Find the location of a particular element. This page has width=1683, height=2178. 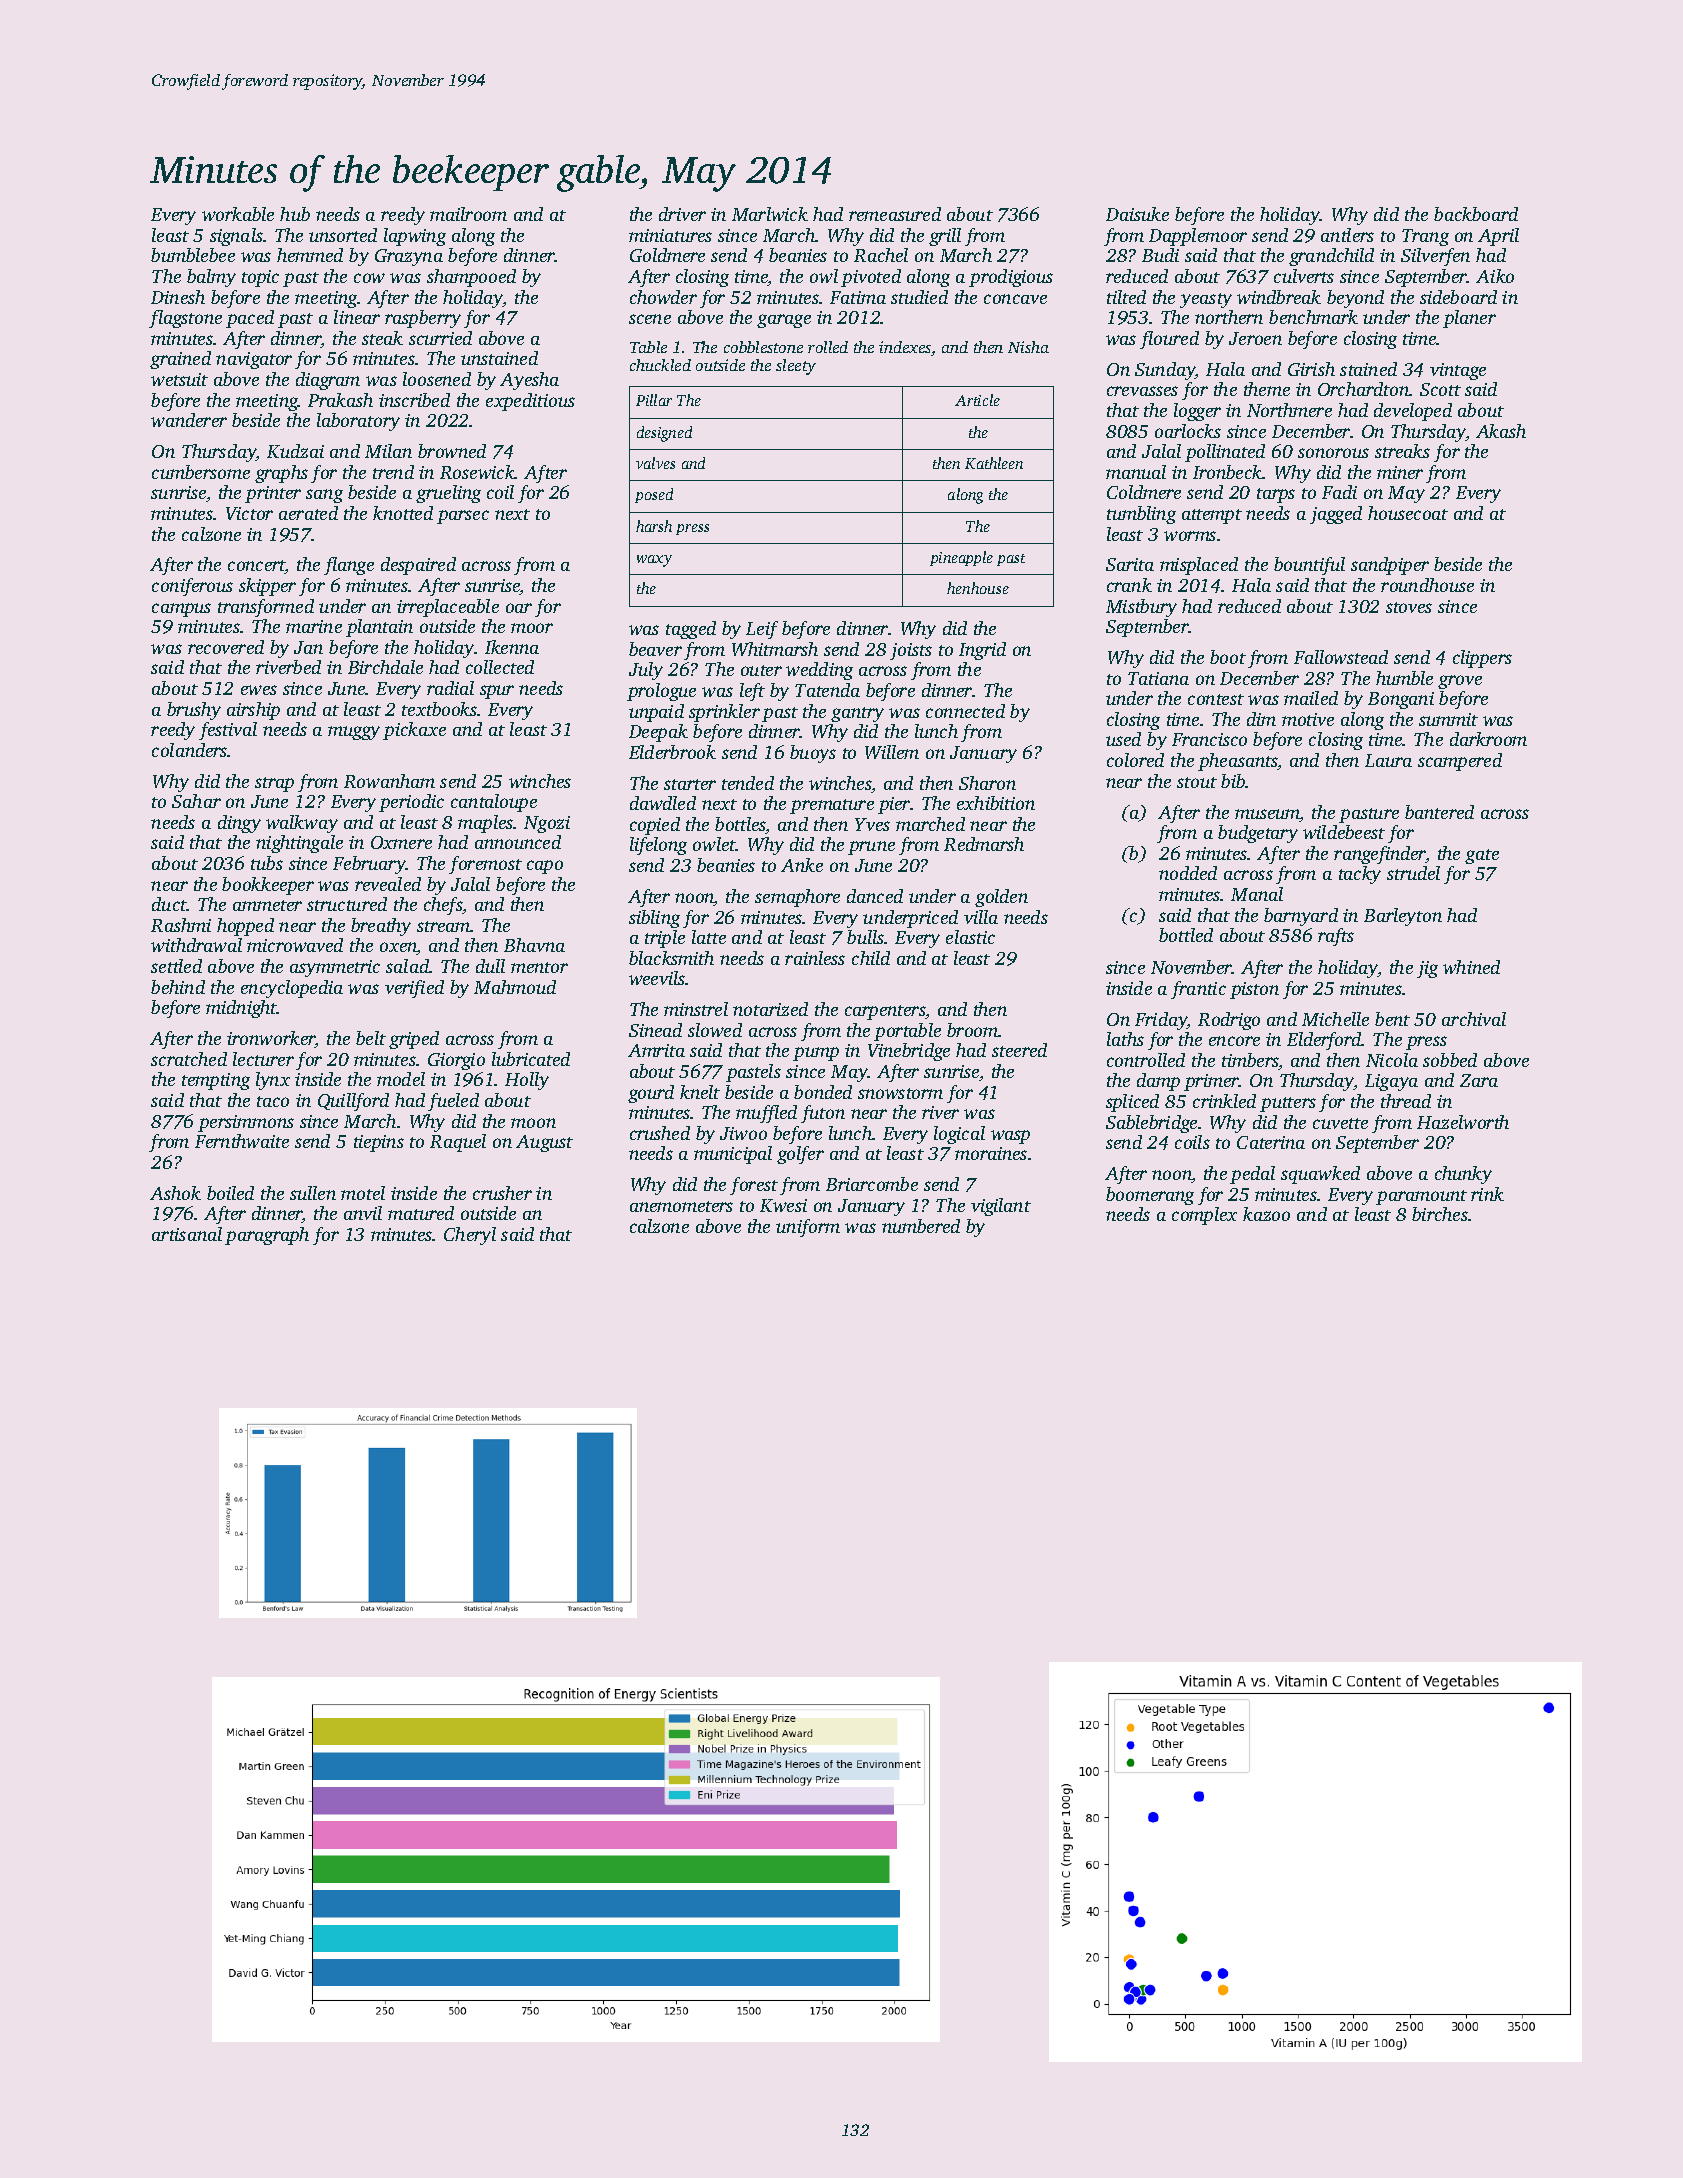

cumbersome is located at coordinates (201, 472).
